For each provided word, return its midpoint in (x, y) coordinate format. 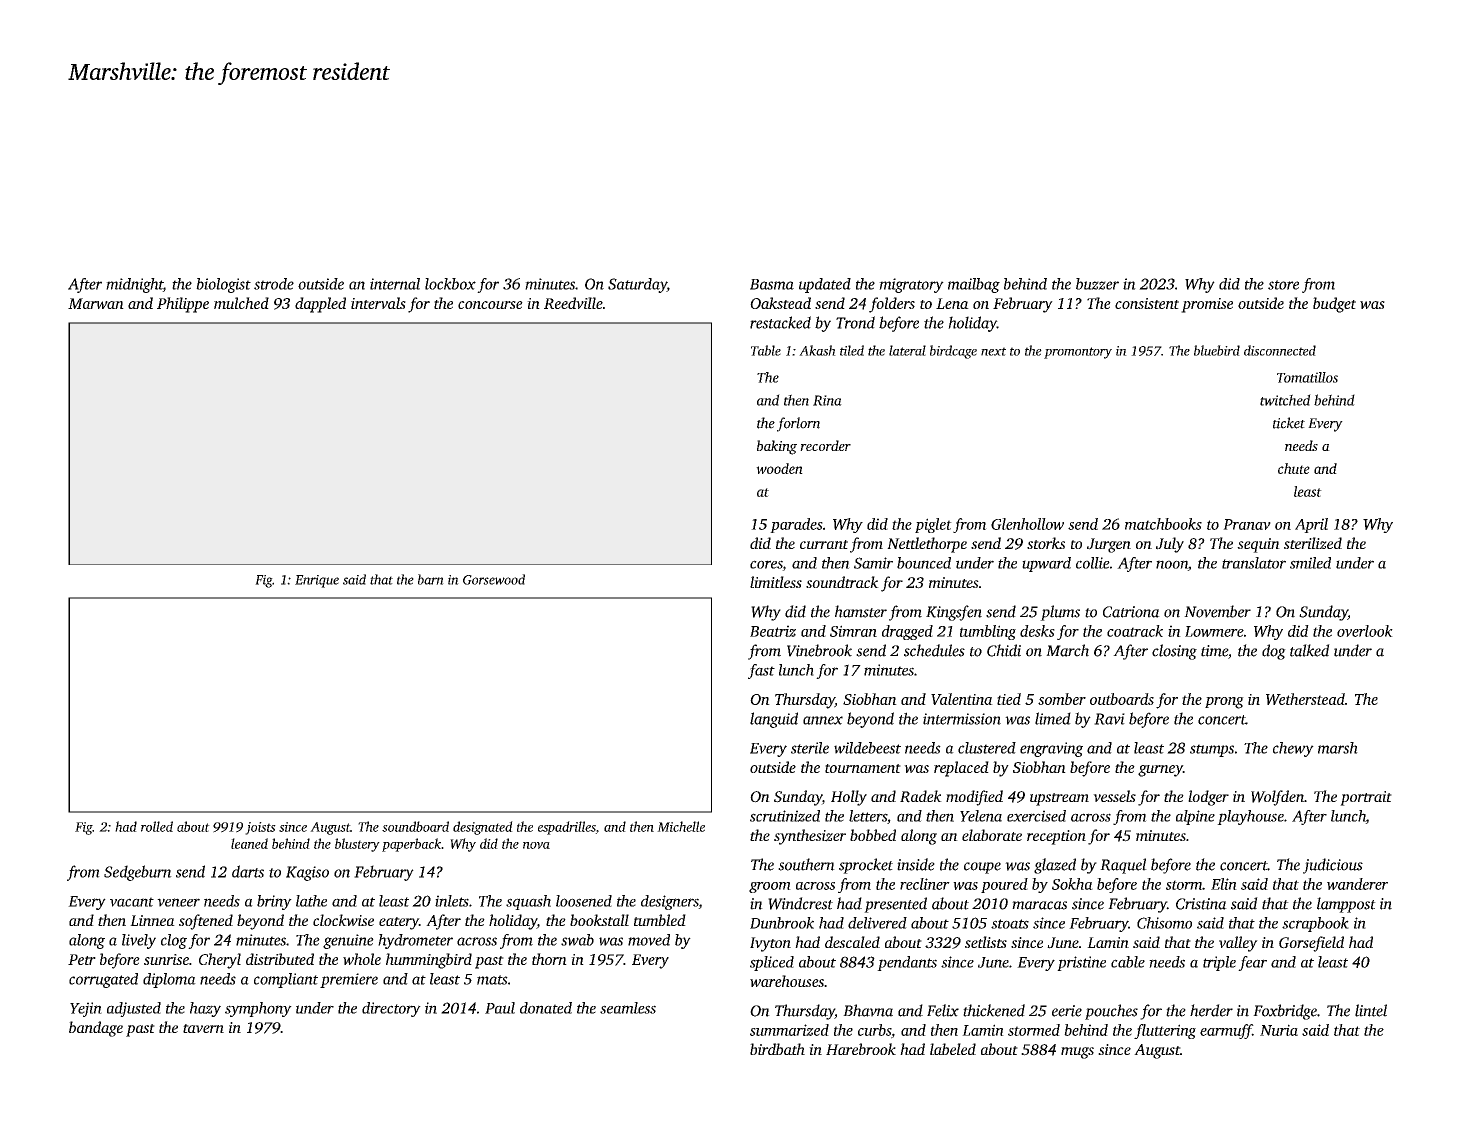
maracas (1039, 905)
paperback (411, 845)
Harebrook (861, 1049)
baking (777, 447)
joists (260, 828)
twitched (1285, 400)
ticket (1289, 423)
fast (761, 671)
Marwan (96, 303)
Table (766, 350)
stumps (1212, 750)
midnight (134, 285)
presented (895, 905)
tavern (203, 1028)
